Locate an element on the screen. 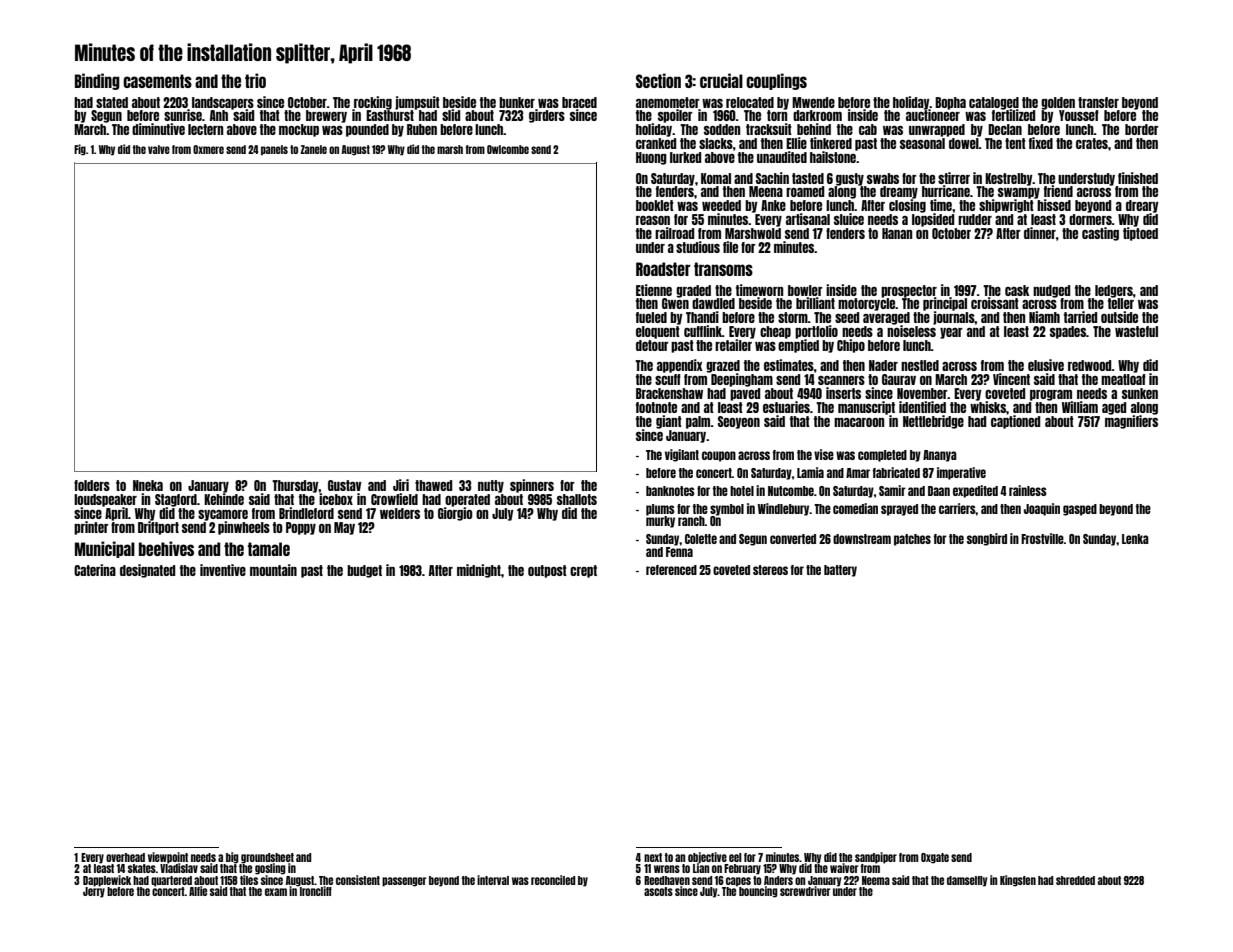  Fig is located at coordinates (80, 150).
